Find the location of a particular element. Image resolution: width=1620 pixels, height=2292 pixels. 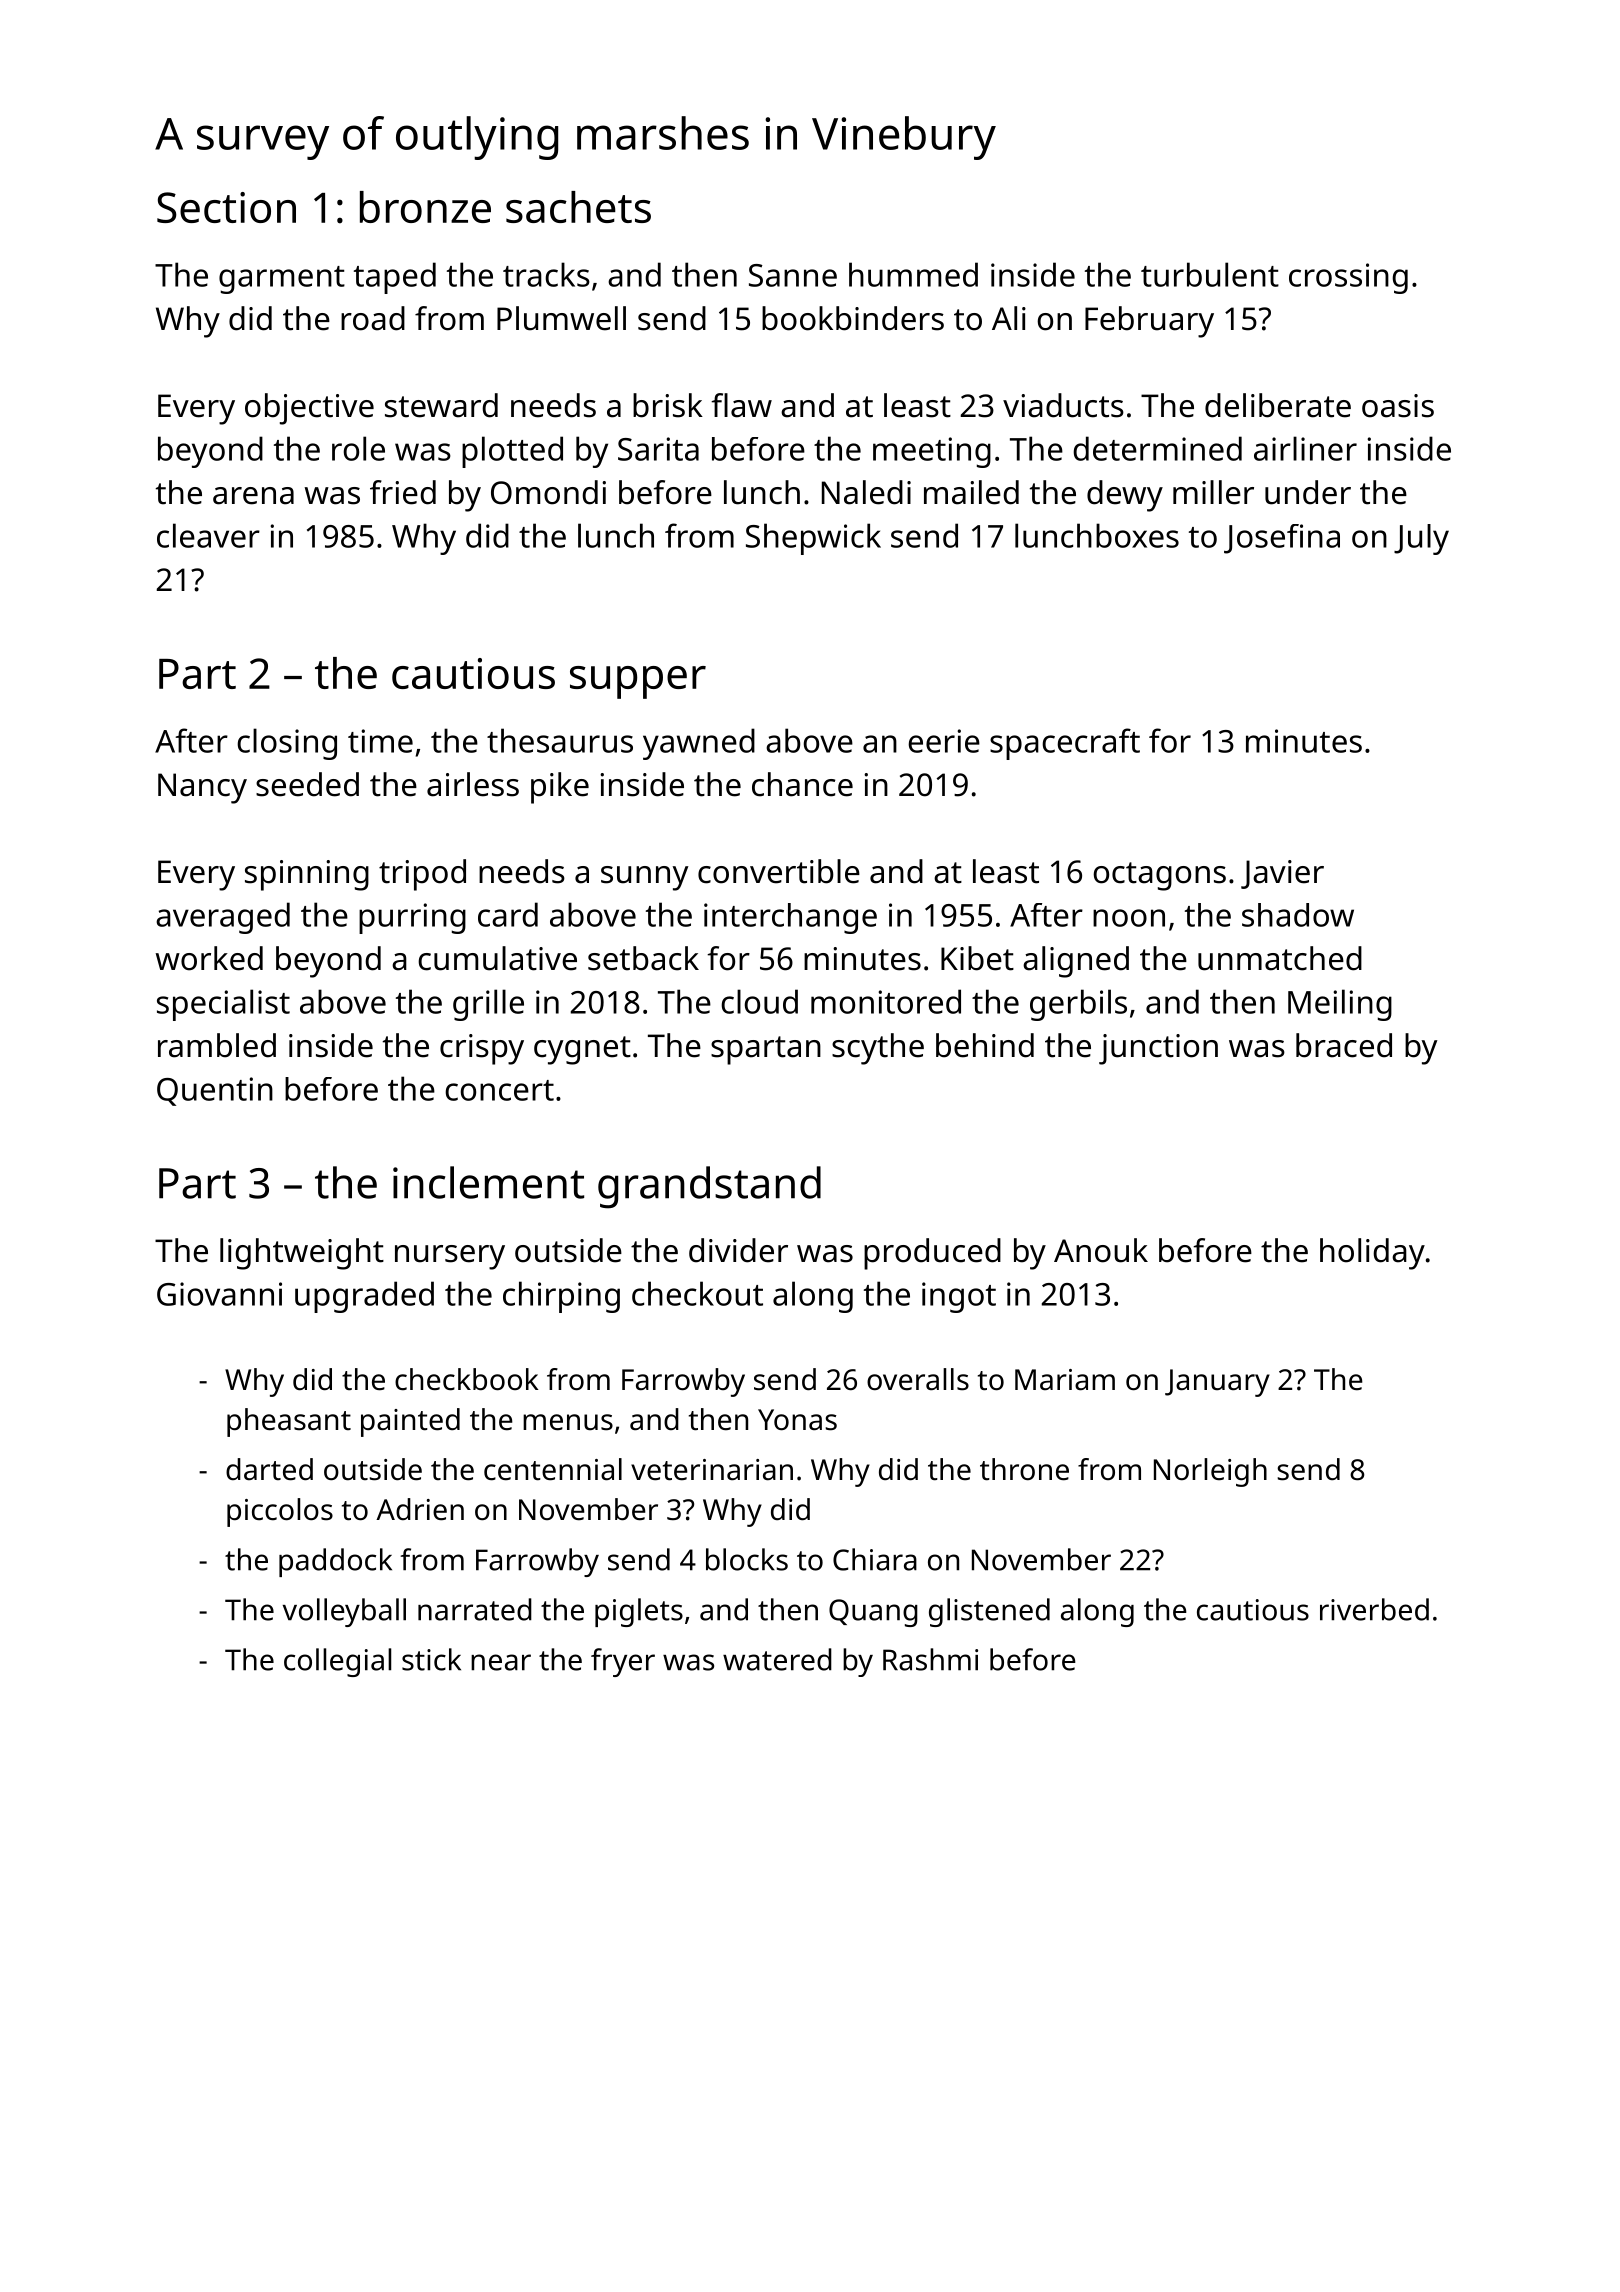

piglets is located at coordinates (639, 1612).
